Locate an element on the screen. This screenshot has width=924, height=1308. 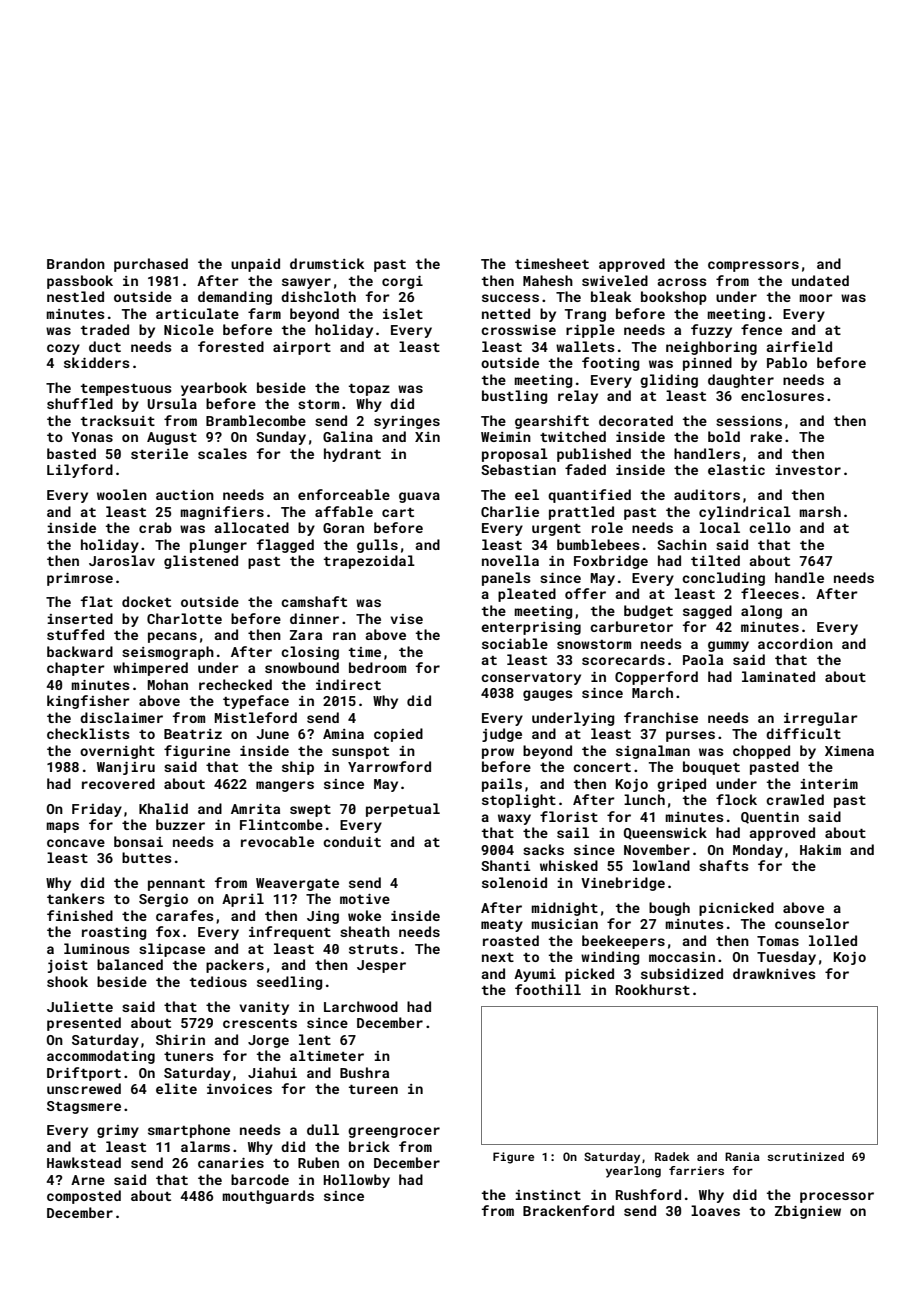
novella is located at coordinates (510, 560).
